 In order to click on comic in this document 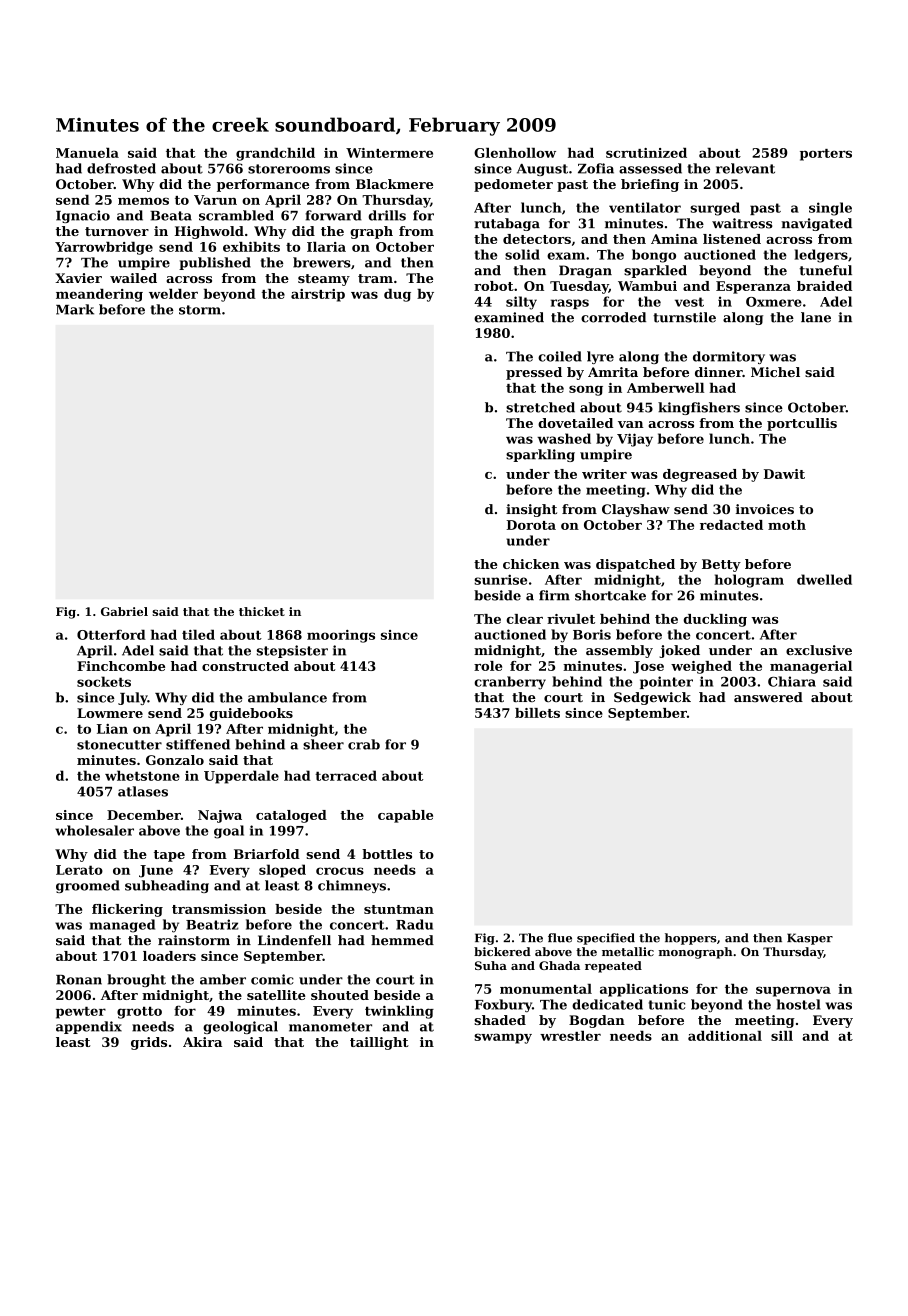, I will do `click(272, 979)`.
